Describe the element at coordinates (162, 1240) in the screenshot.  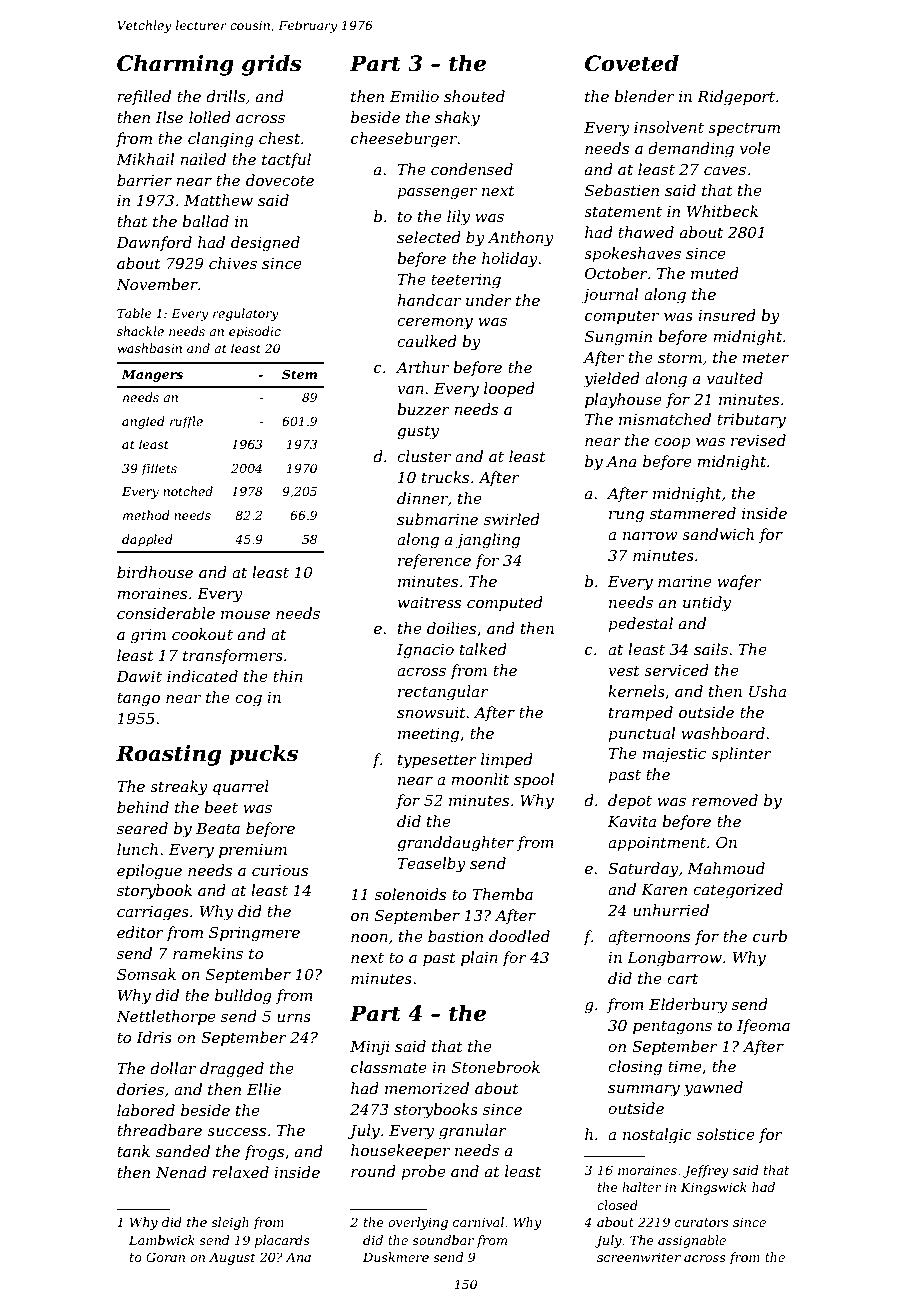
I see `Lambwick` at that location.
